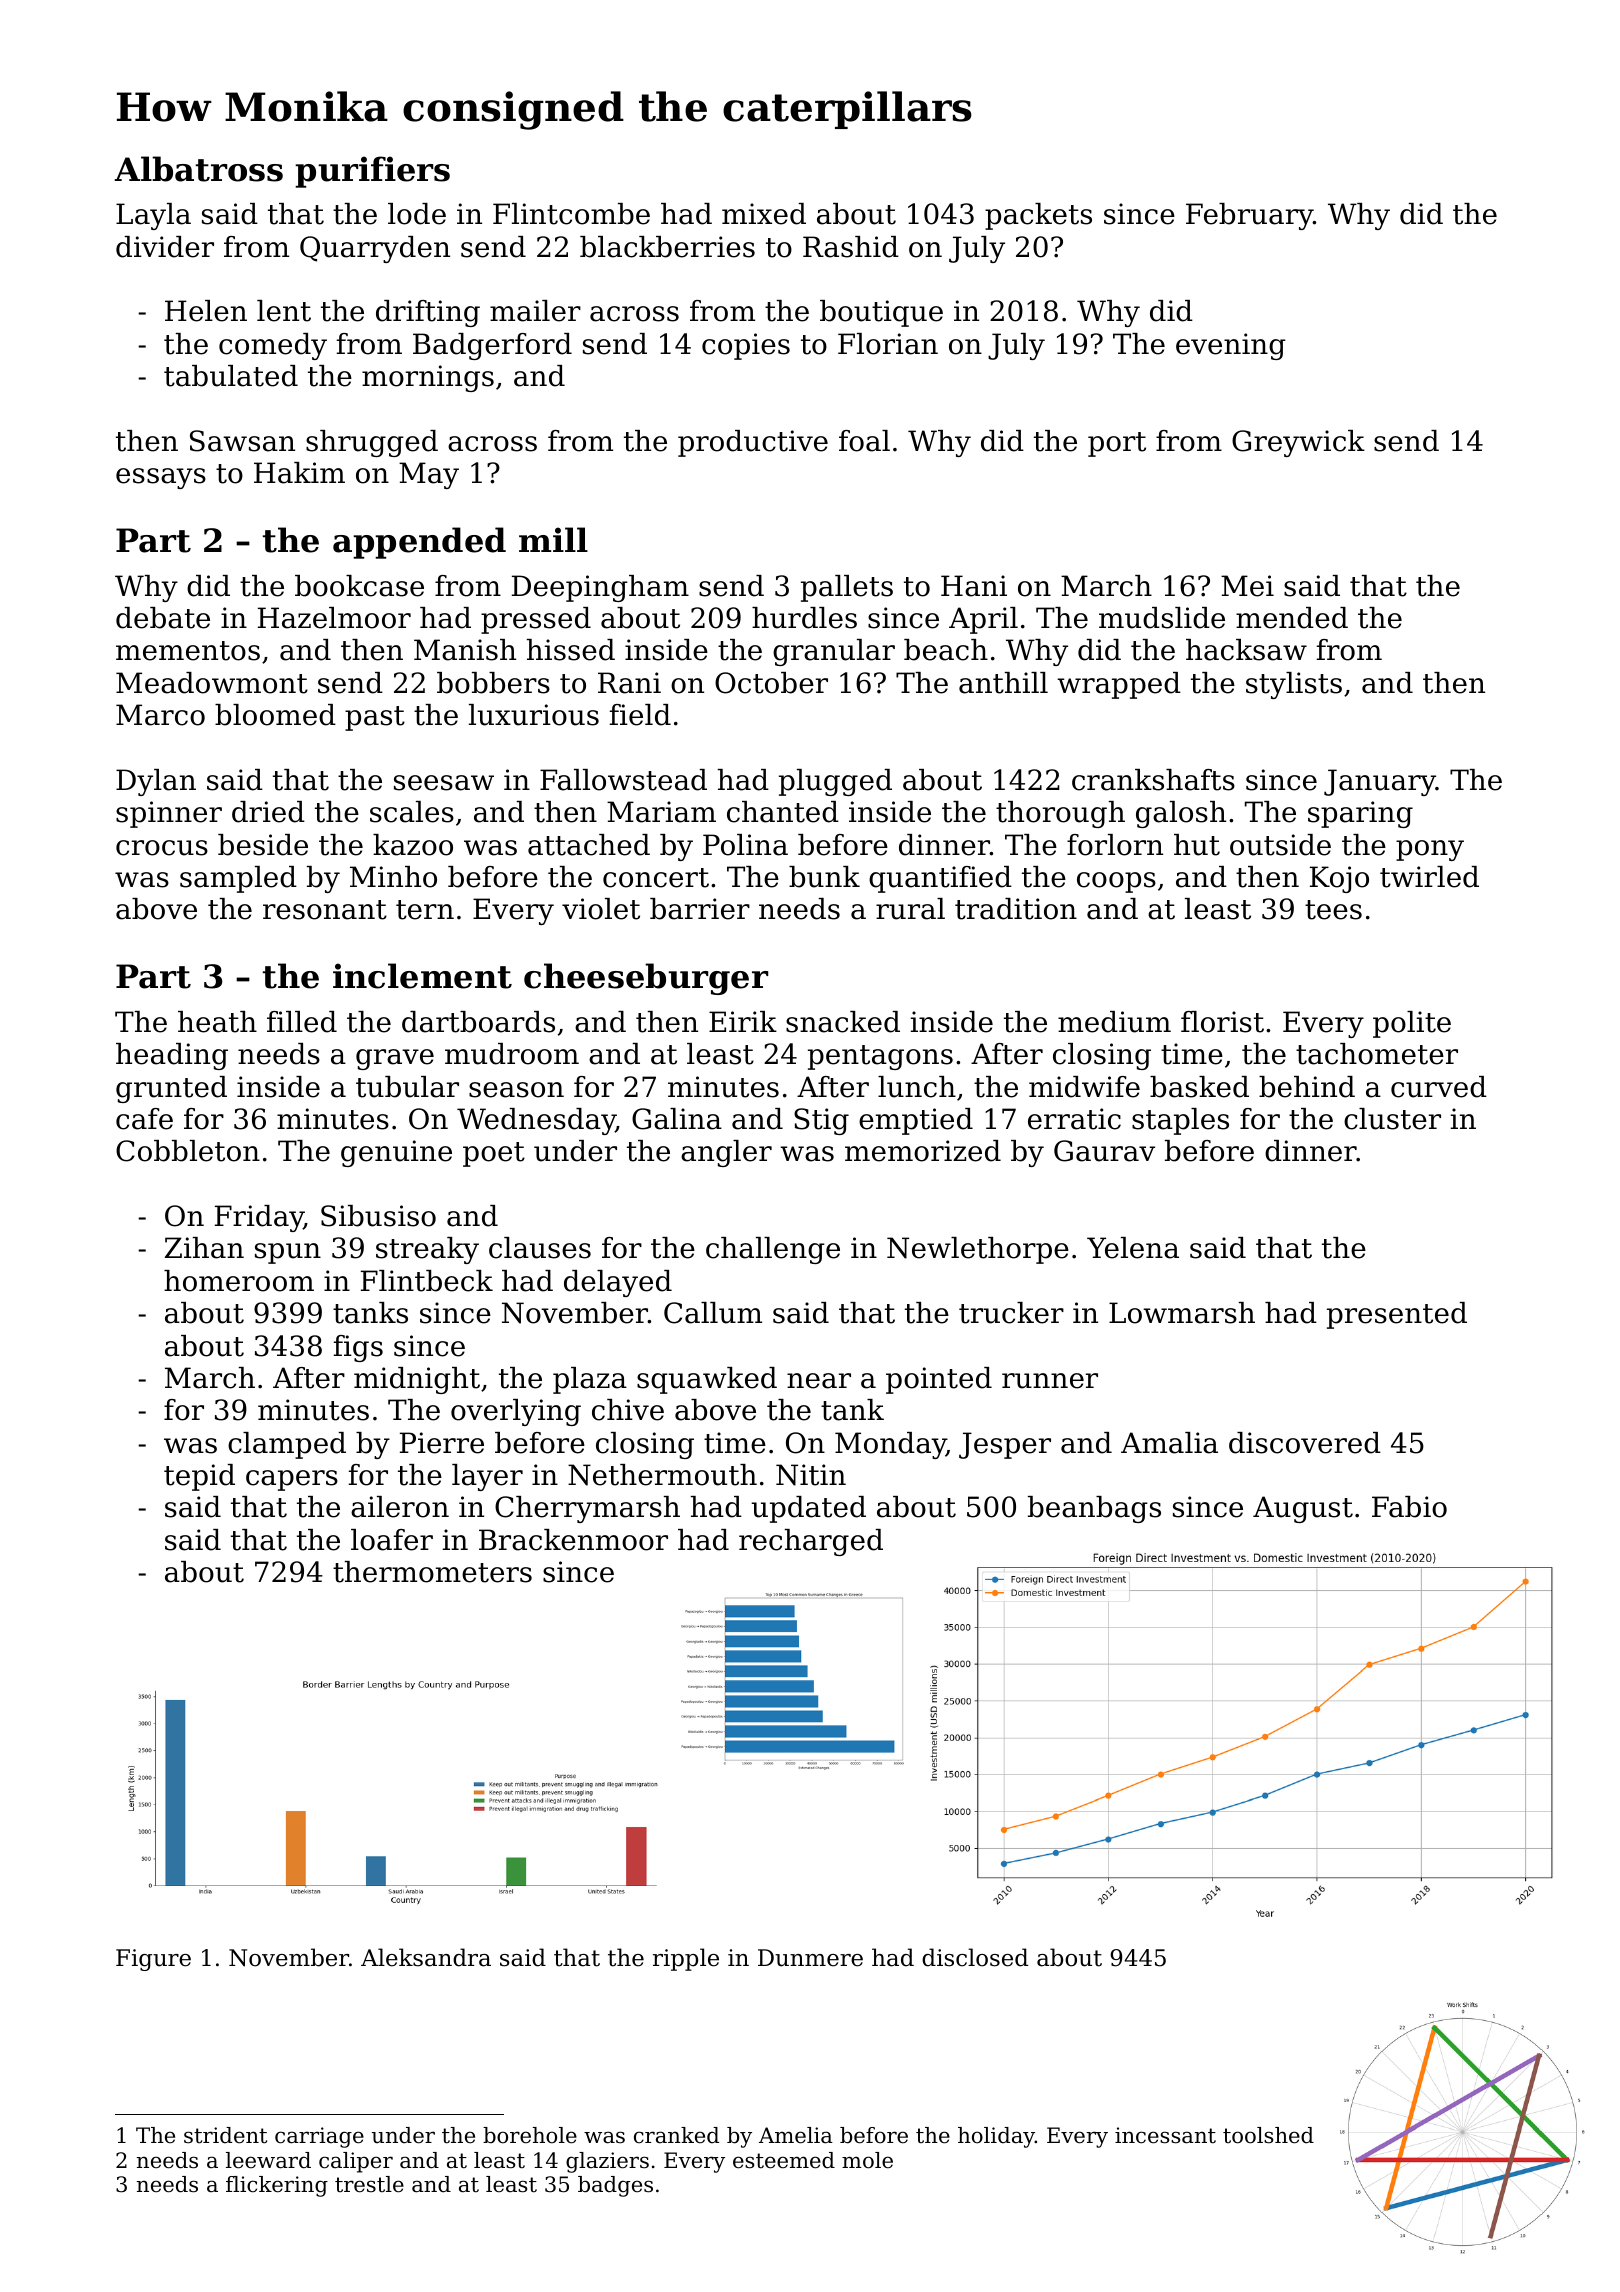 This document has width=1620, height=2292. What do you see at coordinates (1038, 216) in the document?
I see `packets` at bounding box center [1038, 216].
